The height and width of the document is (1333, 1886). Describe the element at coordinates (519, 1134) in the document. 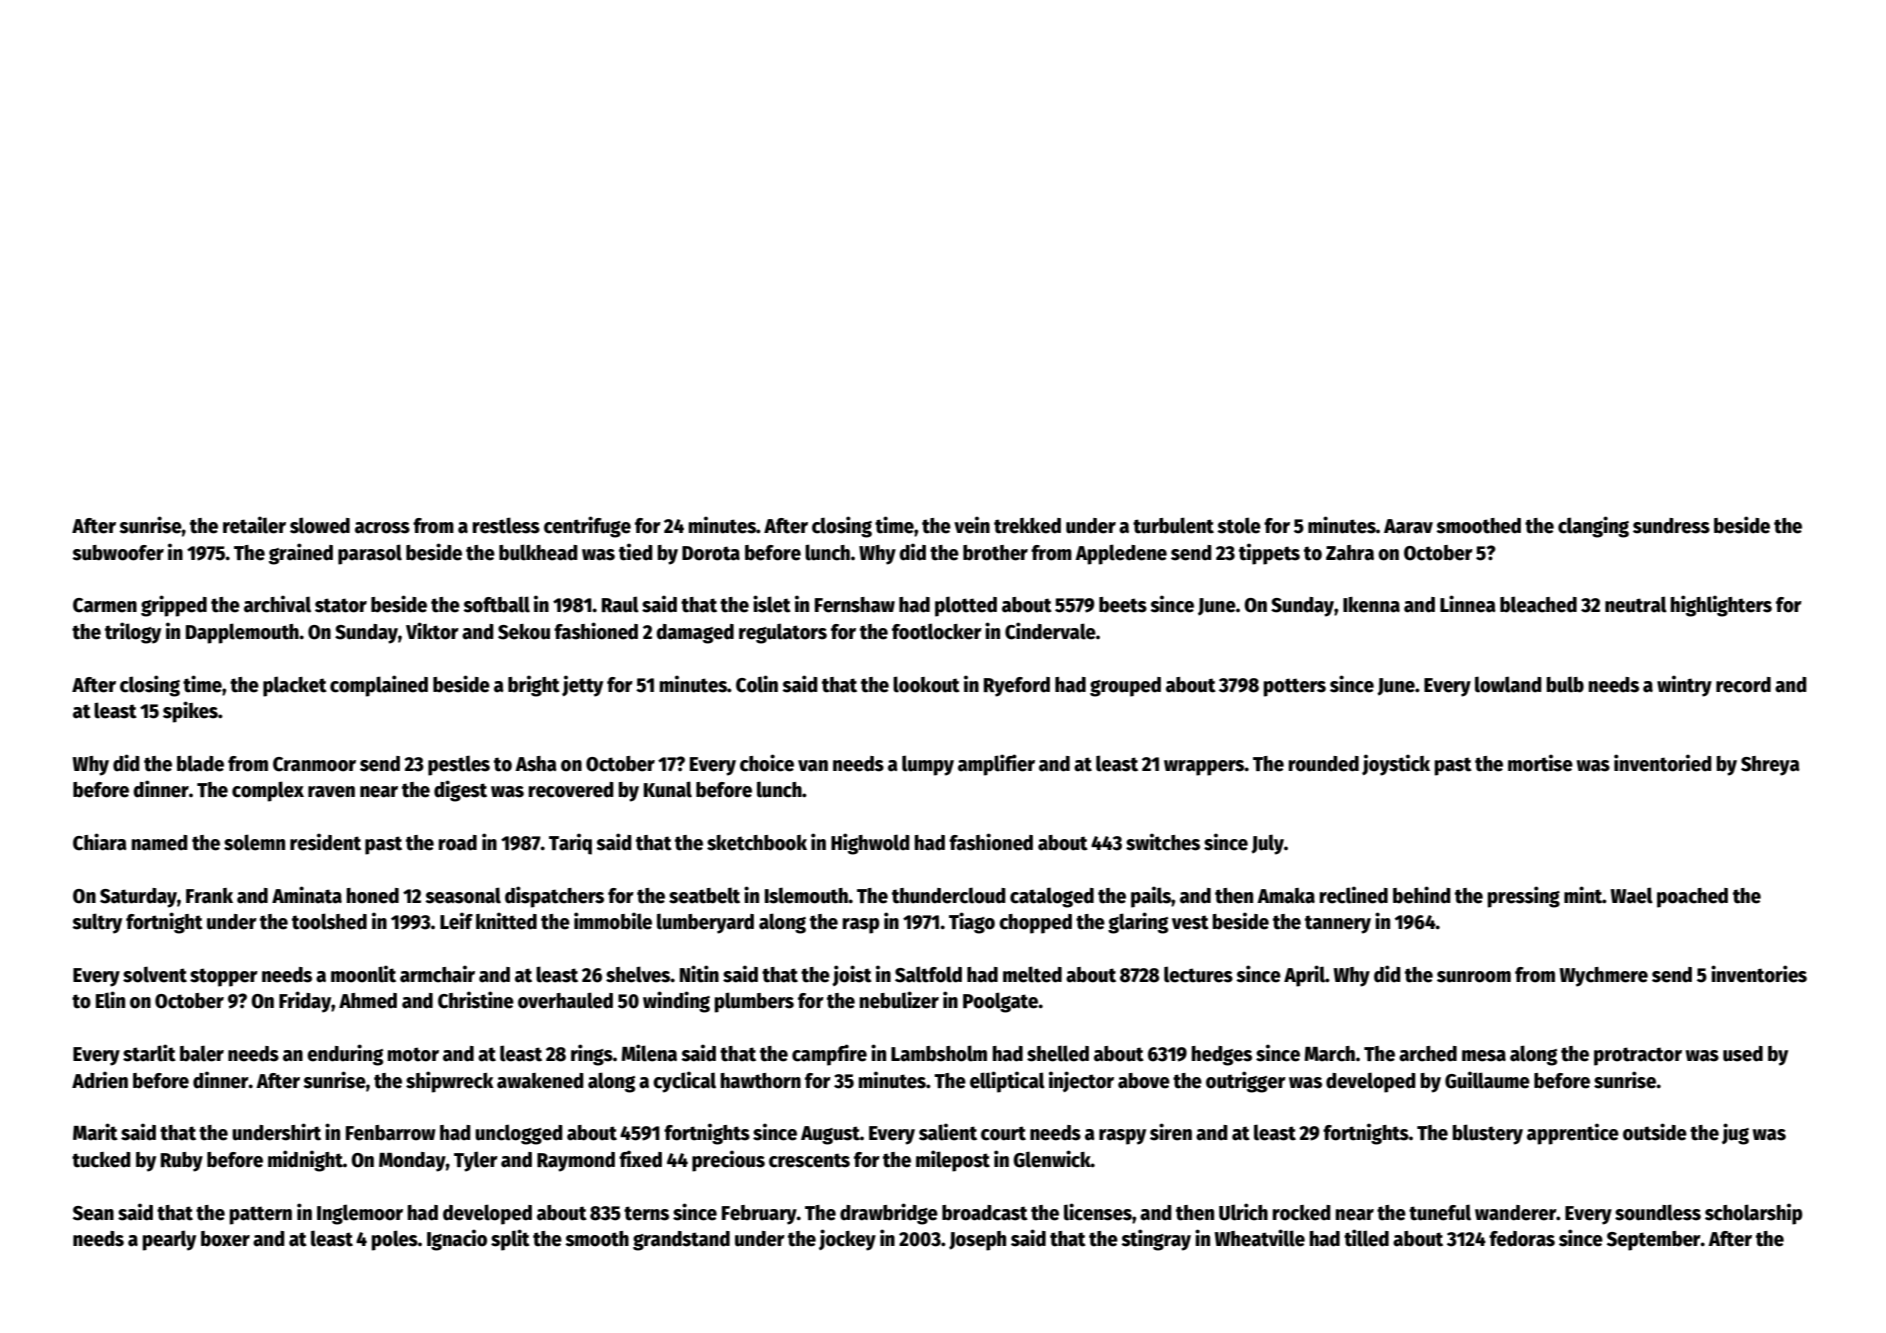

I see `unclogged` at that location.
